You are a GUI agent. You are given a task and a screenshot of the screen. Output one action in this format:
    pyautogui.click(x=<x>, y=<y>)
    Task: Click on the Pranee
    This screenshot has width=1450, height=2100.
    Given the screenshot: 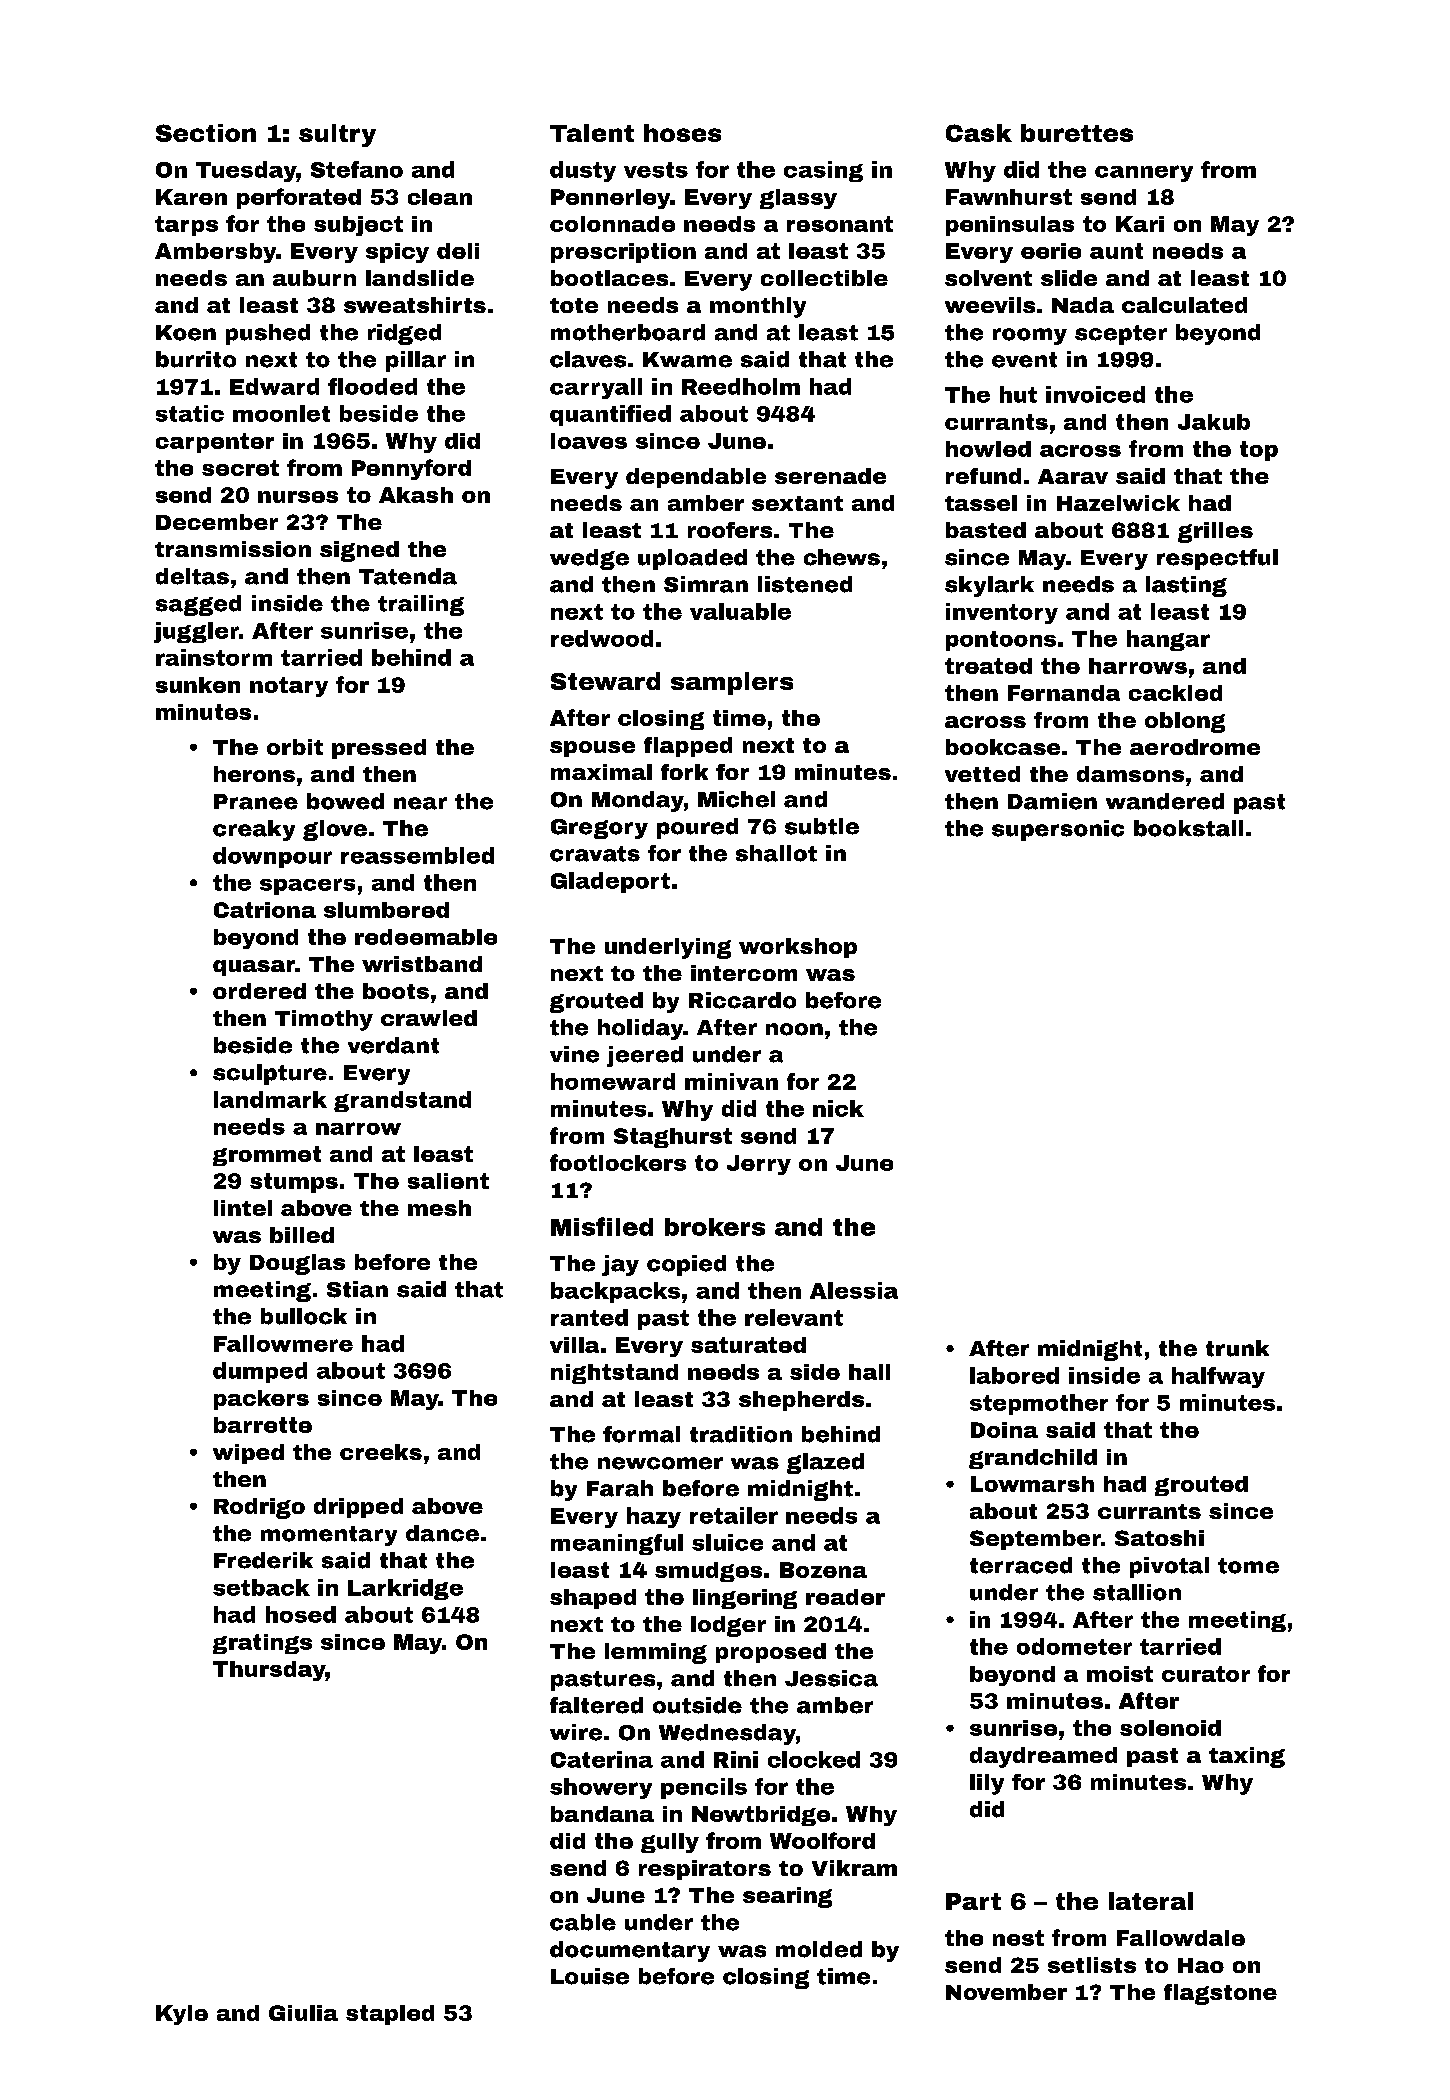 What is the action you would take?
    pyautogui.click(x=256, y=802)
